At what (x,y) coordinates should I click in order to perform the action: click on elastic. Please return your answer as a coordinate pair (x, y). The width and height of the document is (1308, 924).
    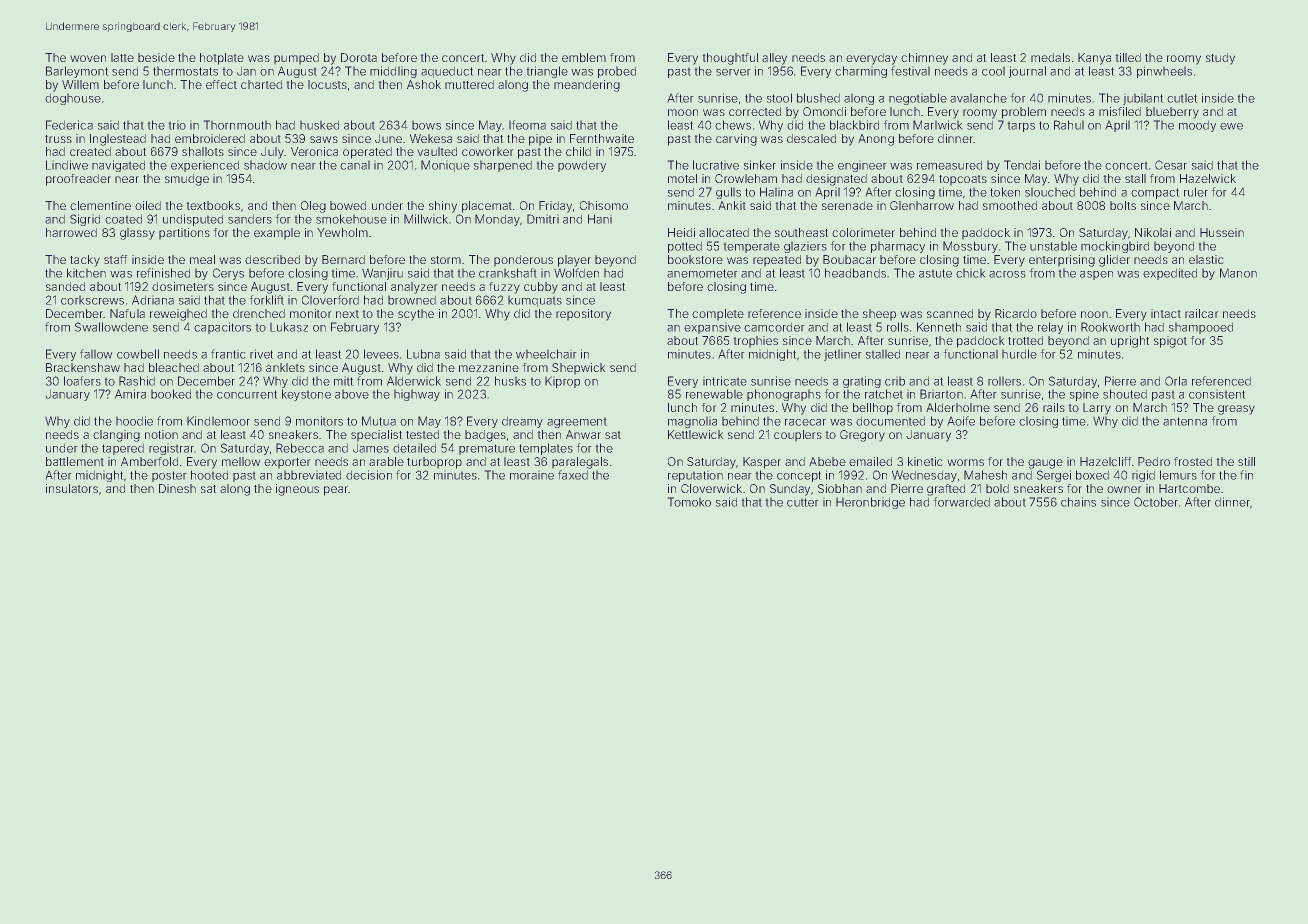
    Looking at the image, I should click on (1206, 259).
